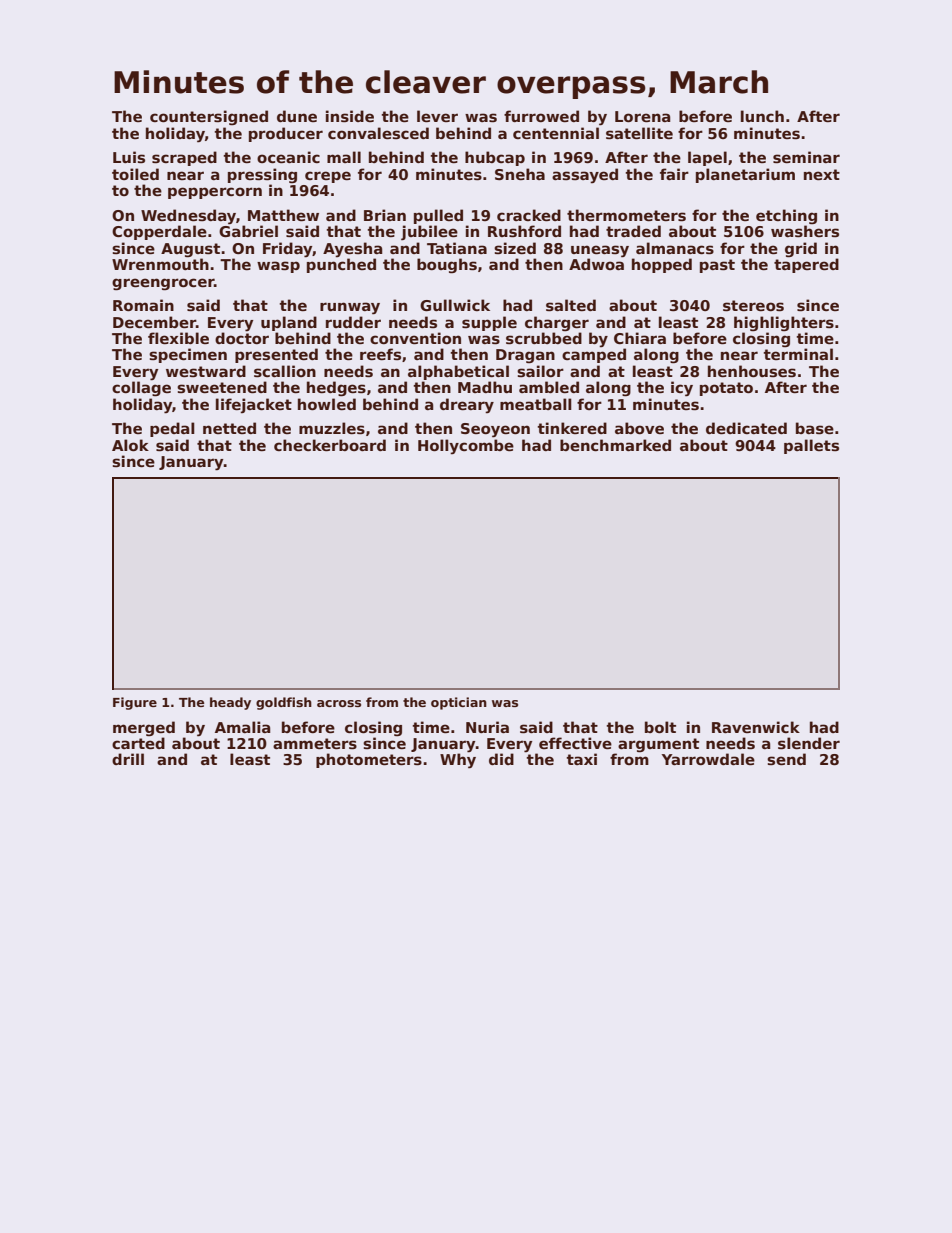  Describe the element at coordinates (284, 703) in the screenshot. I see `goldfish` at that location.
